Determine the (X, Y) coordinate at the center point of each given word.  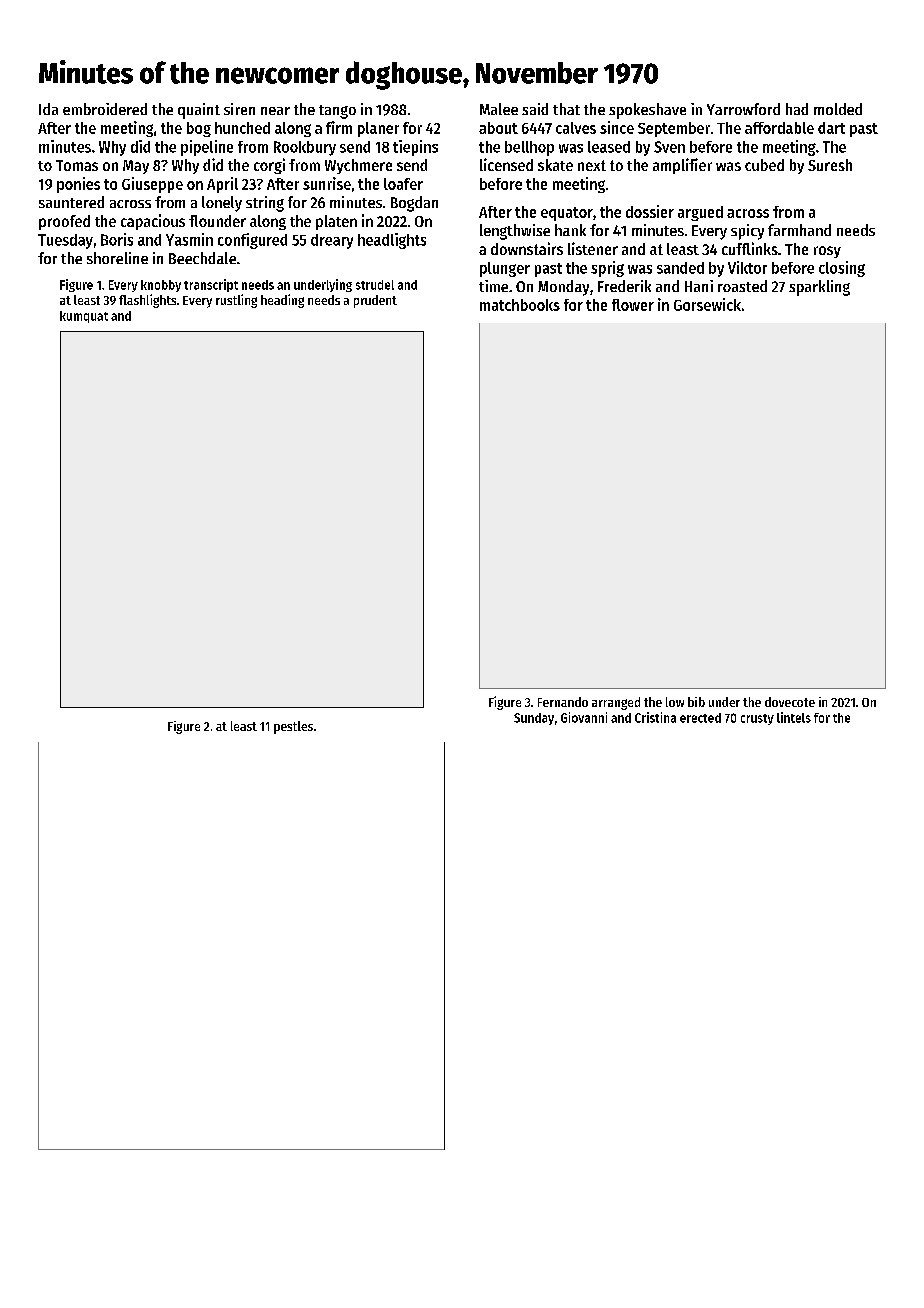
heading (282, 301)
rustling (236, 301)
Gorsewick (707, 304)
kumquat (84, 317)
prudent (375, 301)
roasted (742, 286)
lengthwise (515, 232)
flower (633, 305)
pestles (293, 727)
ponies (78, 185)
